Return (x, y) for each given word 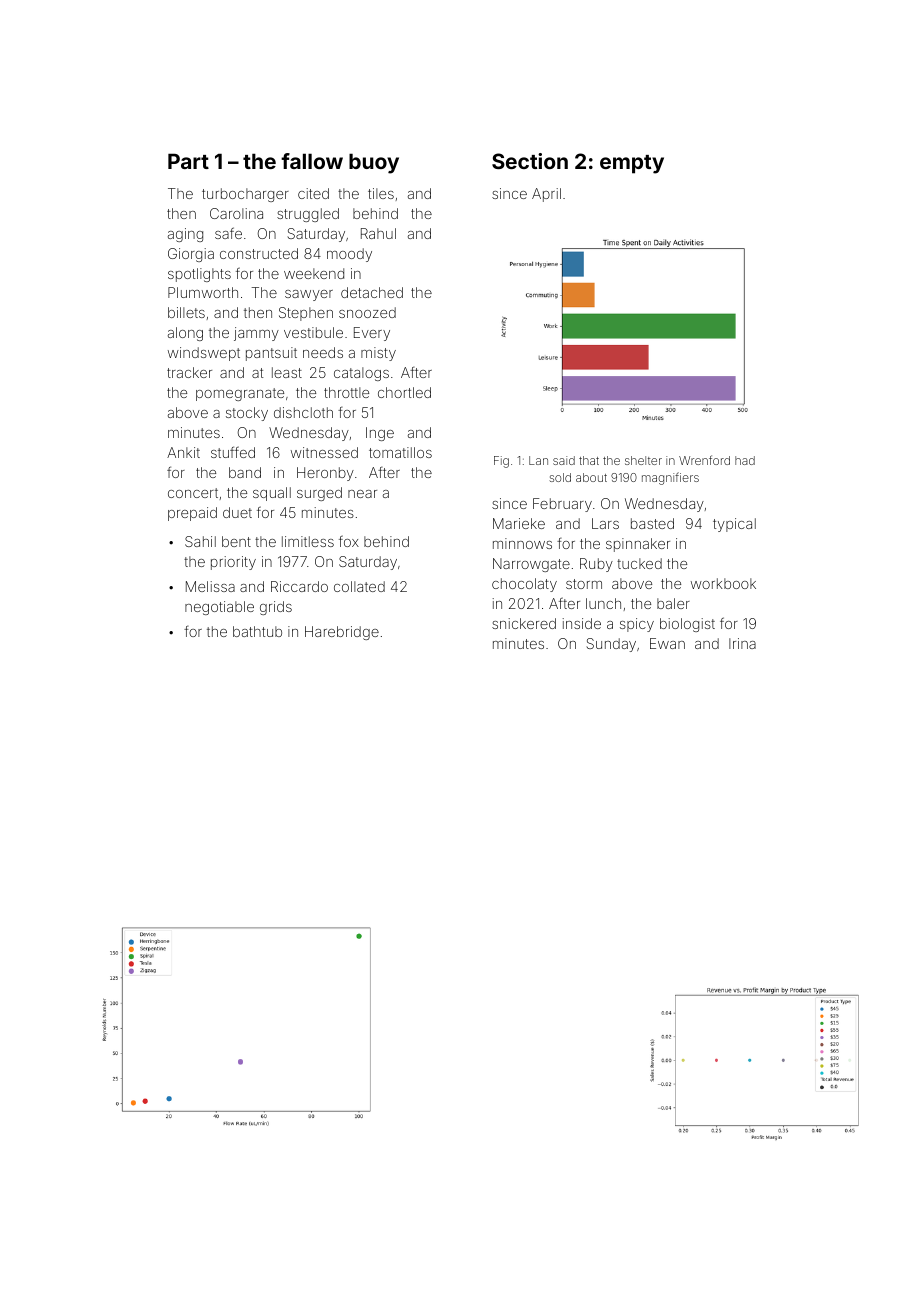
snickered (524, 623)
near (362, 494)
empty (632, 164)
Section (530, 161)
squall (272, 494)
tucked (639, 563)
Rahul (378, 233)
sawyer (309, 295)
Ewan (667, 643)
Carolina (236, 213)
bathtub (257, 631)
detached (372, 292)
